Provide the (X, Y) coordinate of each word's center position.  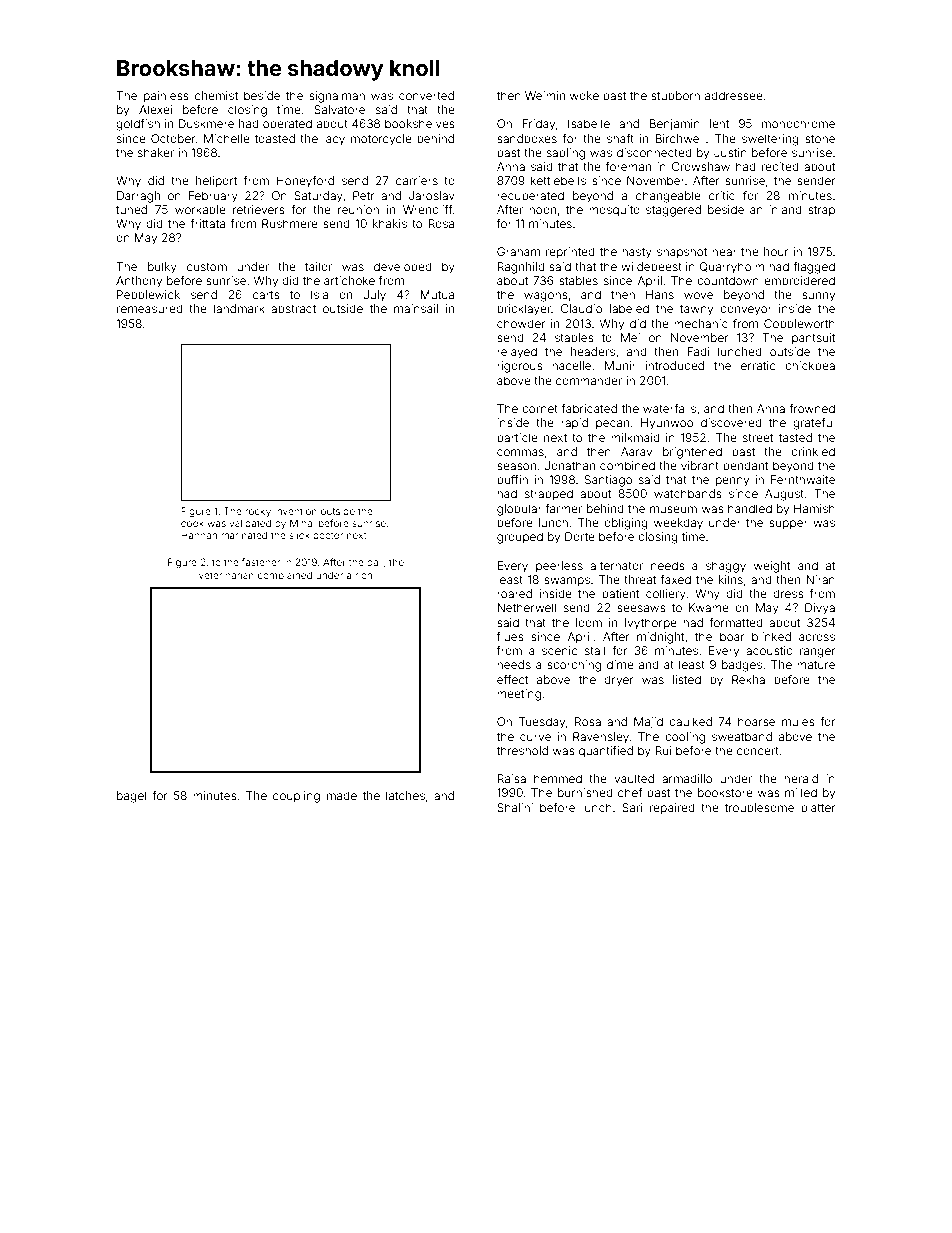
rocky (258, 512)
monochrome (798, 123)
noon (542, 210)
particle (517, 438)
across (817, 637)
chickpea (810, 366)
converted (426, 95)
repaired (672, 809)
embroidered (799, 280)
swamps (567, 582)
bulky (162, 268)
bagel (131, 797)
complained (285, 576)
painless (166, 97)
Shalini (515, 807)
